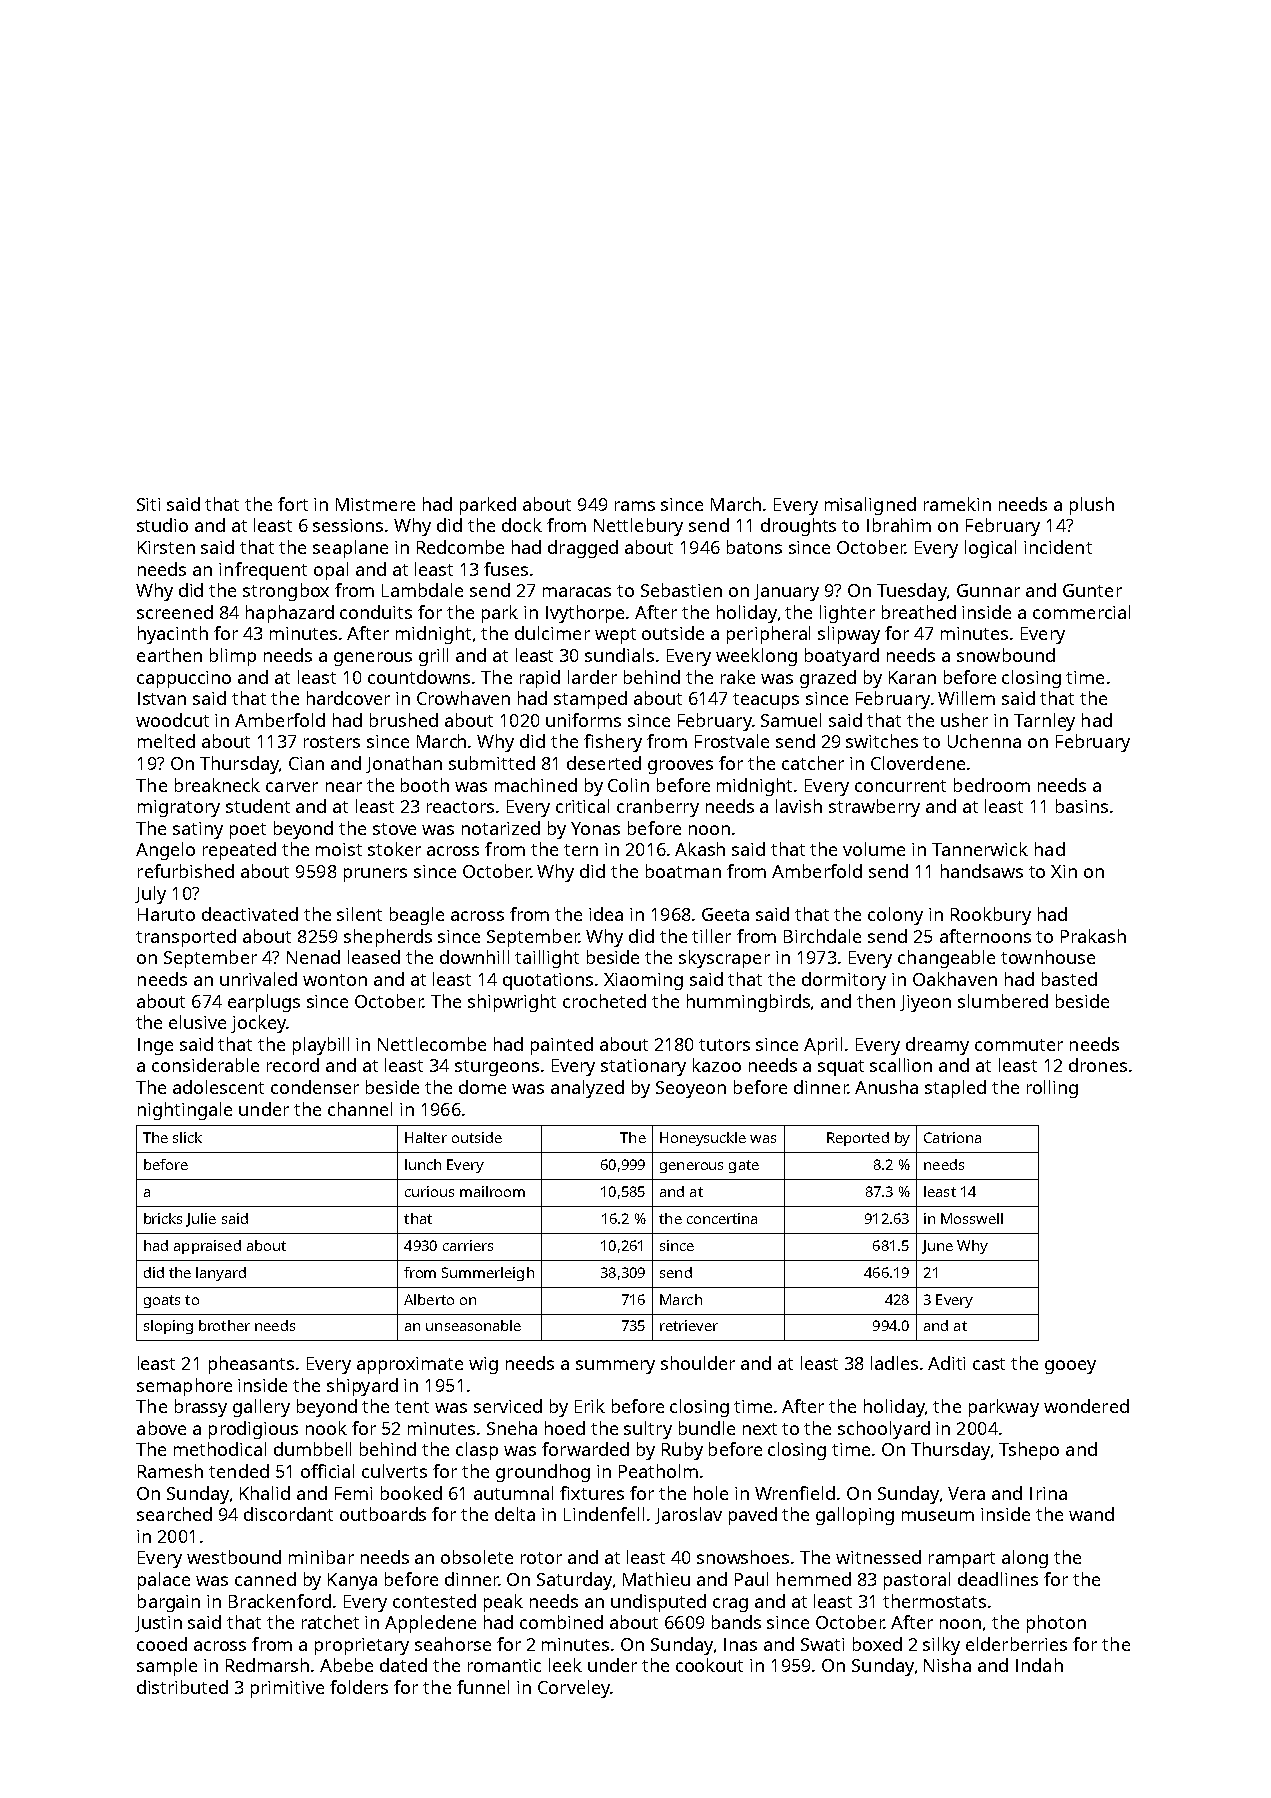  What do you see at coordinates (148, 504) in the image?
I see `Siti` at bounding box center [148, 504].
